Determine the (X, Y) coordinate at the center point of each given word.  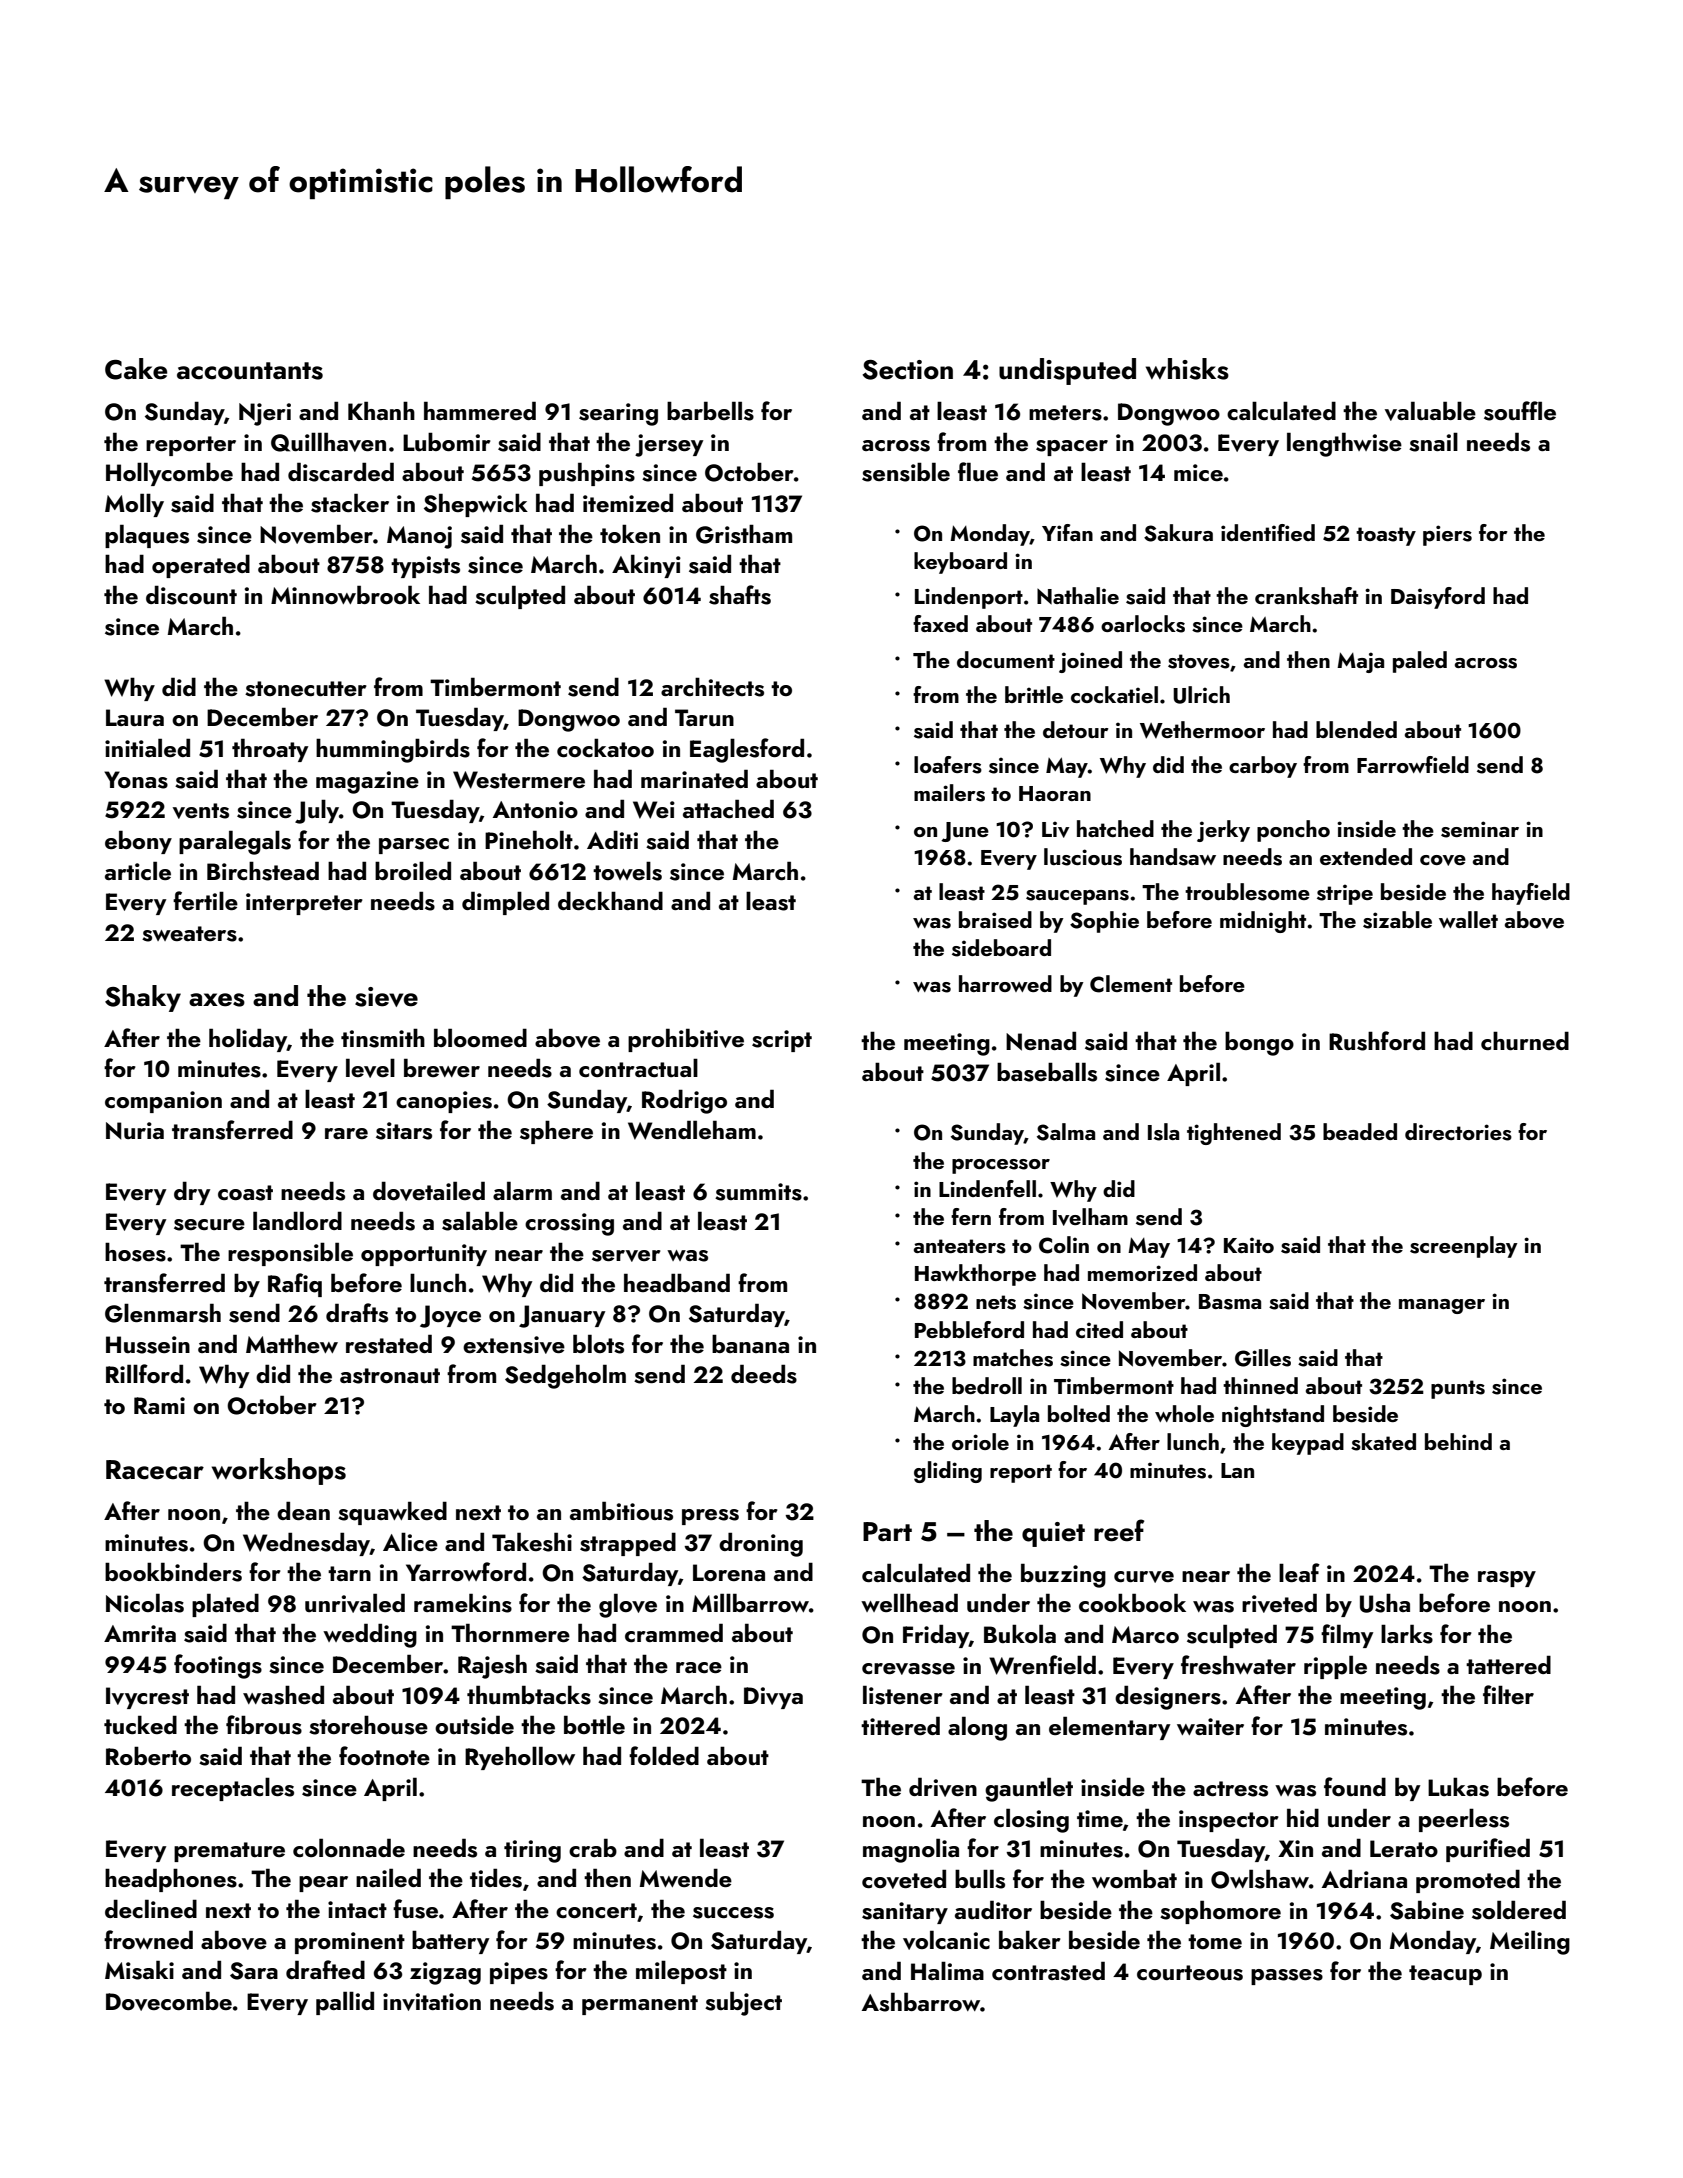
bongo (1259, 1043)
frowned (148, 1939)
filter (1508, 1694)
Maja (1360, 662)
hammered (480, 410)
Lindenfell (987, 1188)
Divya (773, 1698)
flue (978, 471)
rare (346, 1133)
